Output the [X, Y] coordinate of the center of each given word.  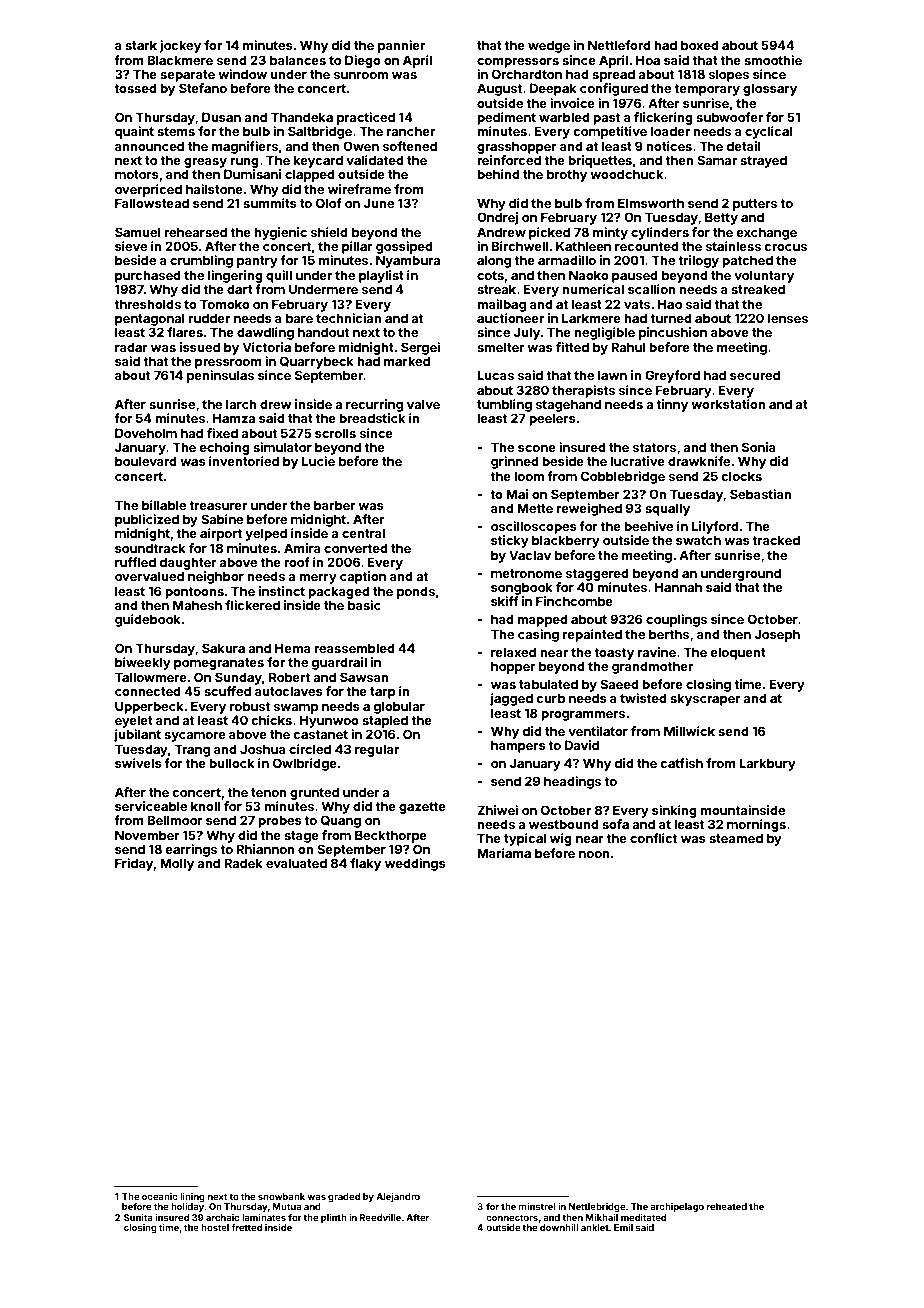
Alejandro [398, 1197]
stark [141, 45]
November [147, 835]
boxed [700, 45]
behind [498, 174]
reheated [727, 1206]
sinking [674, 811]
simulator [282, 447]
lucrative [638, 461]
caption [363, 577]
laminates [264, 1217]
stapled [385, 721]
